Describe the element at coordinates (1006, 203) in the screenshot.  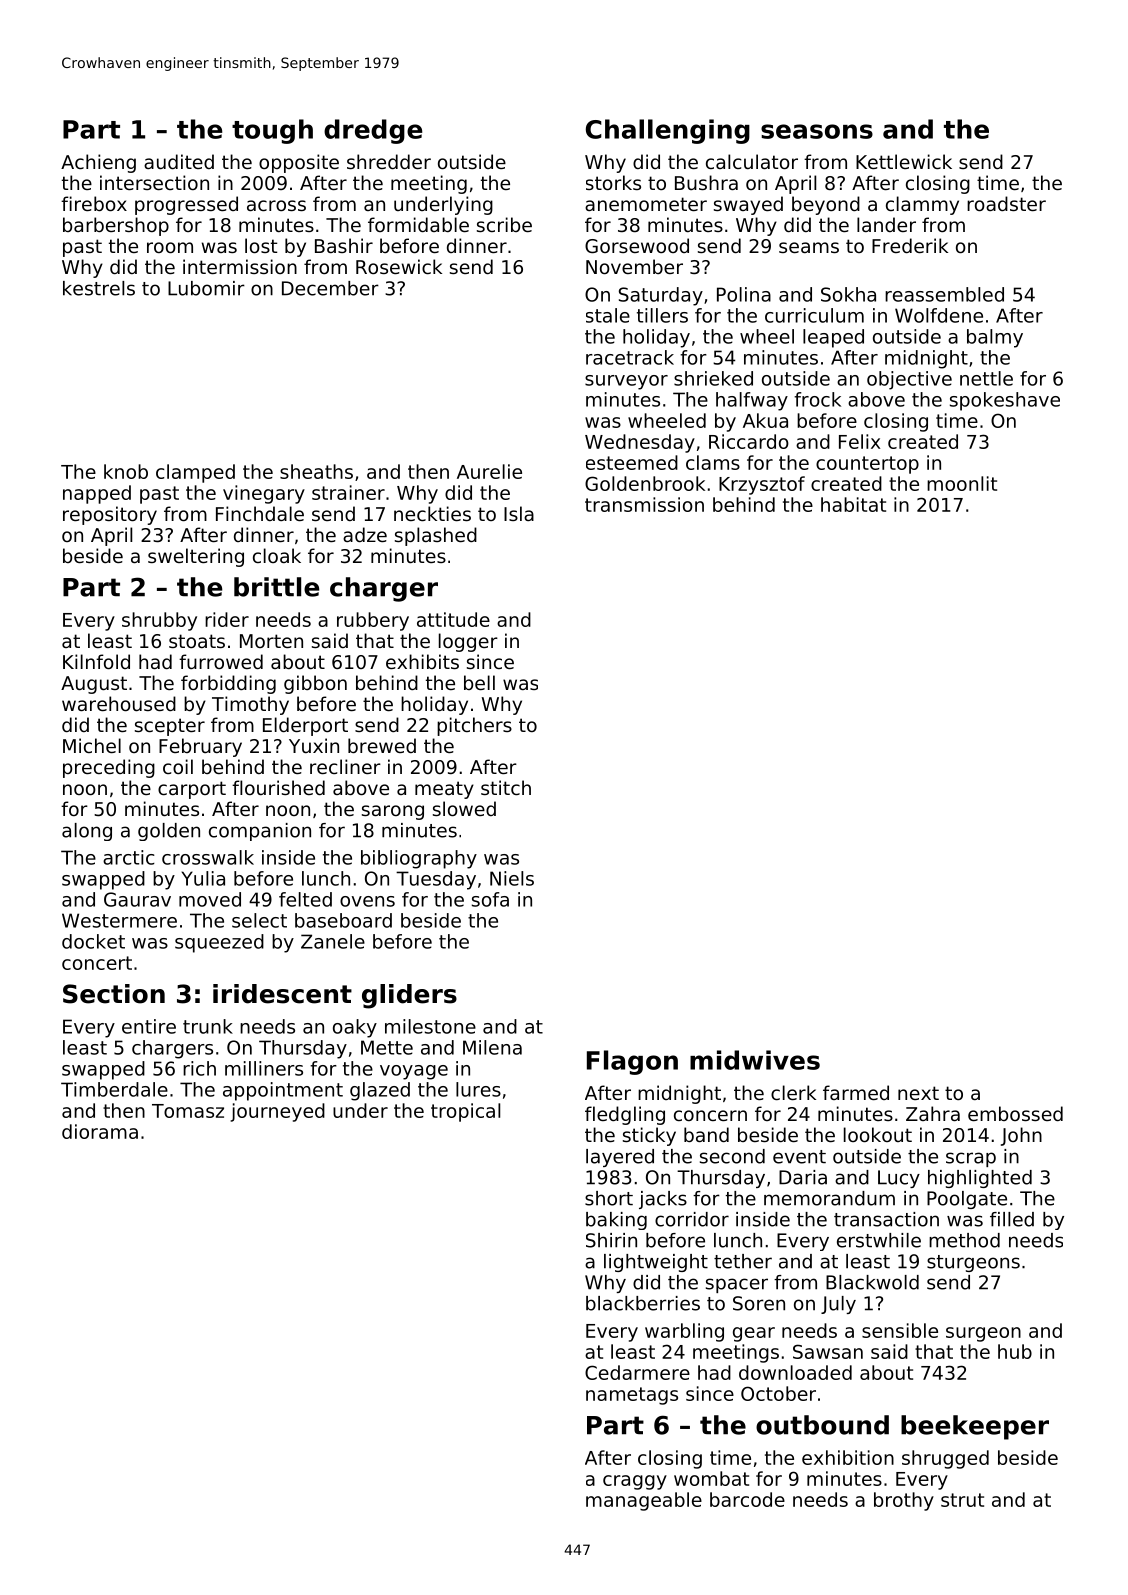
I see `roadster` at that location.
